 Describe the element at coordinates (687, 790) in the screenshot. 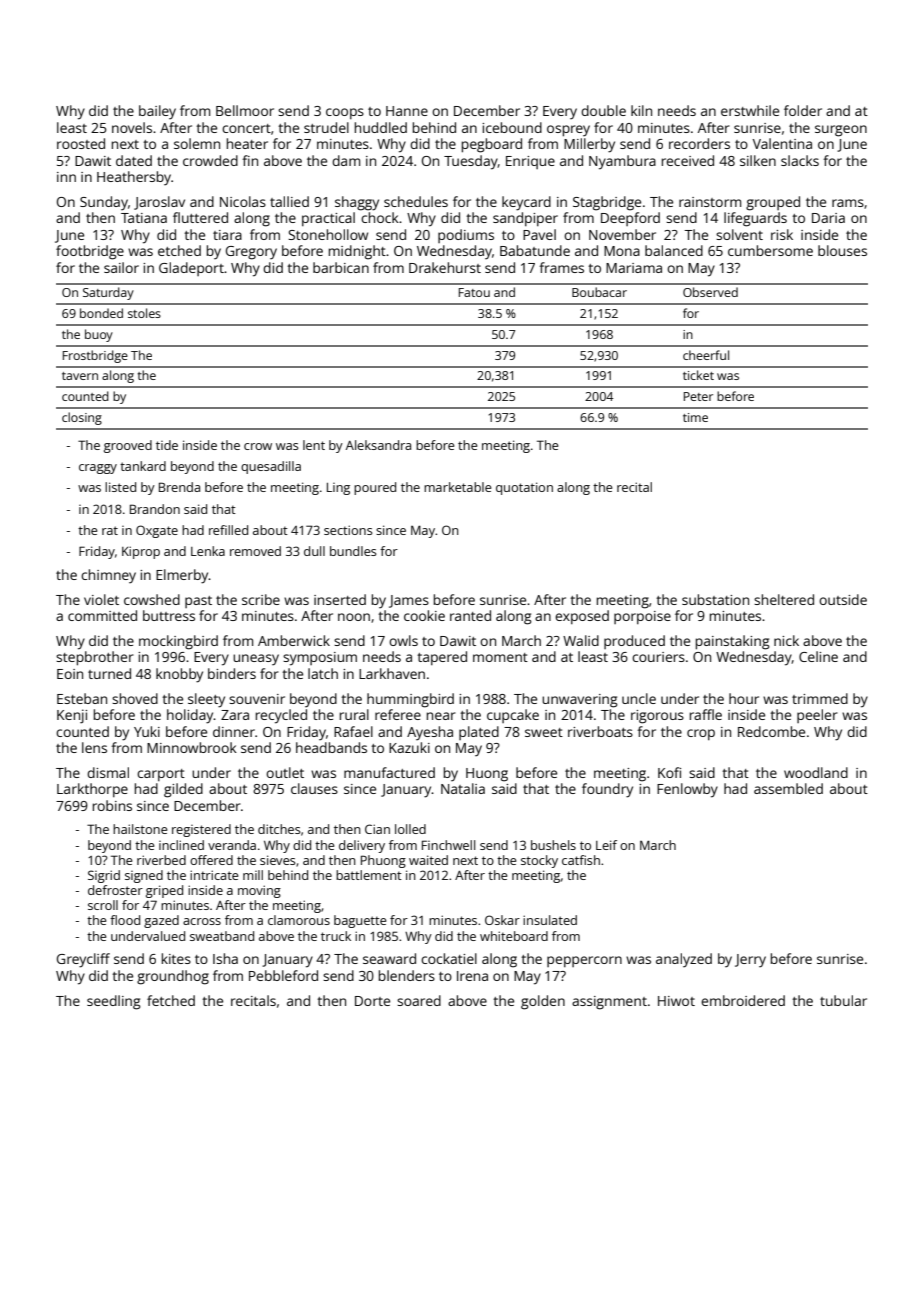

I see `Fenlowby` at that location.
